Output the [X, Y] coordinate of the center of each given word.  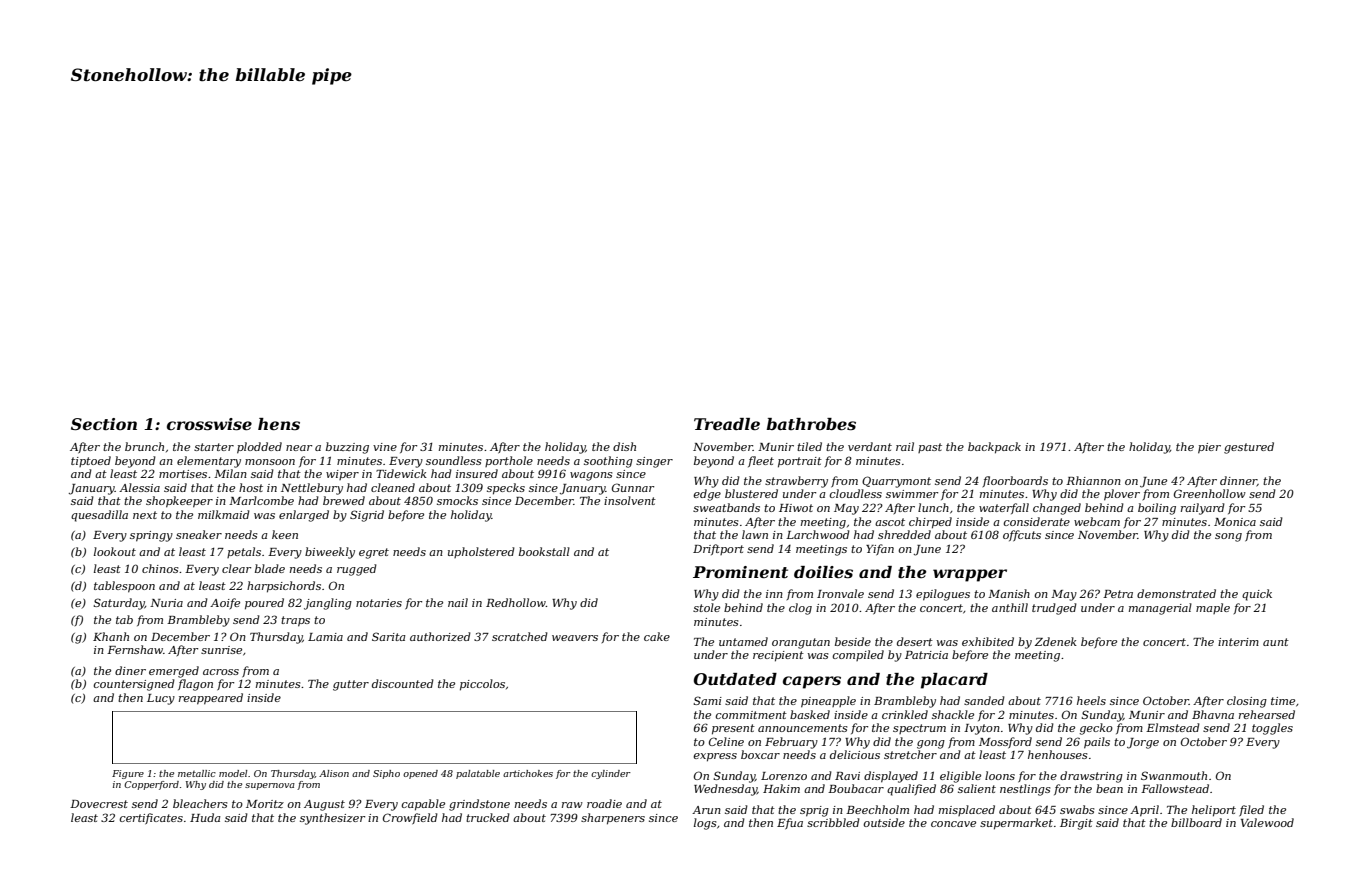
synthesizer [332, 819]
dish [624, 446]
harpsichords [284, 587]
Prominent [740, 572]
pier [1209, 448]
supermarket [1016, 824]
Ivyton [982, 729]
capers [812, 682]
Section [104, 424]
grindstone [479, 805]
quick [1257, 595]
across [221, 672]
